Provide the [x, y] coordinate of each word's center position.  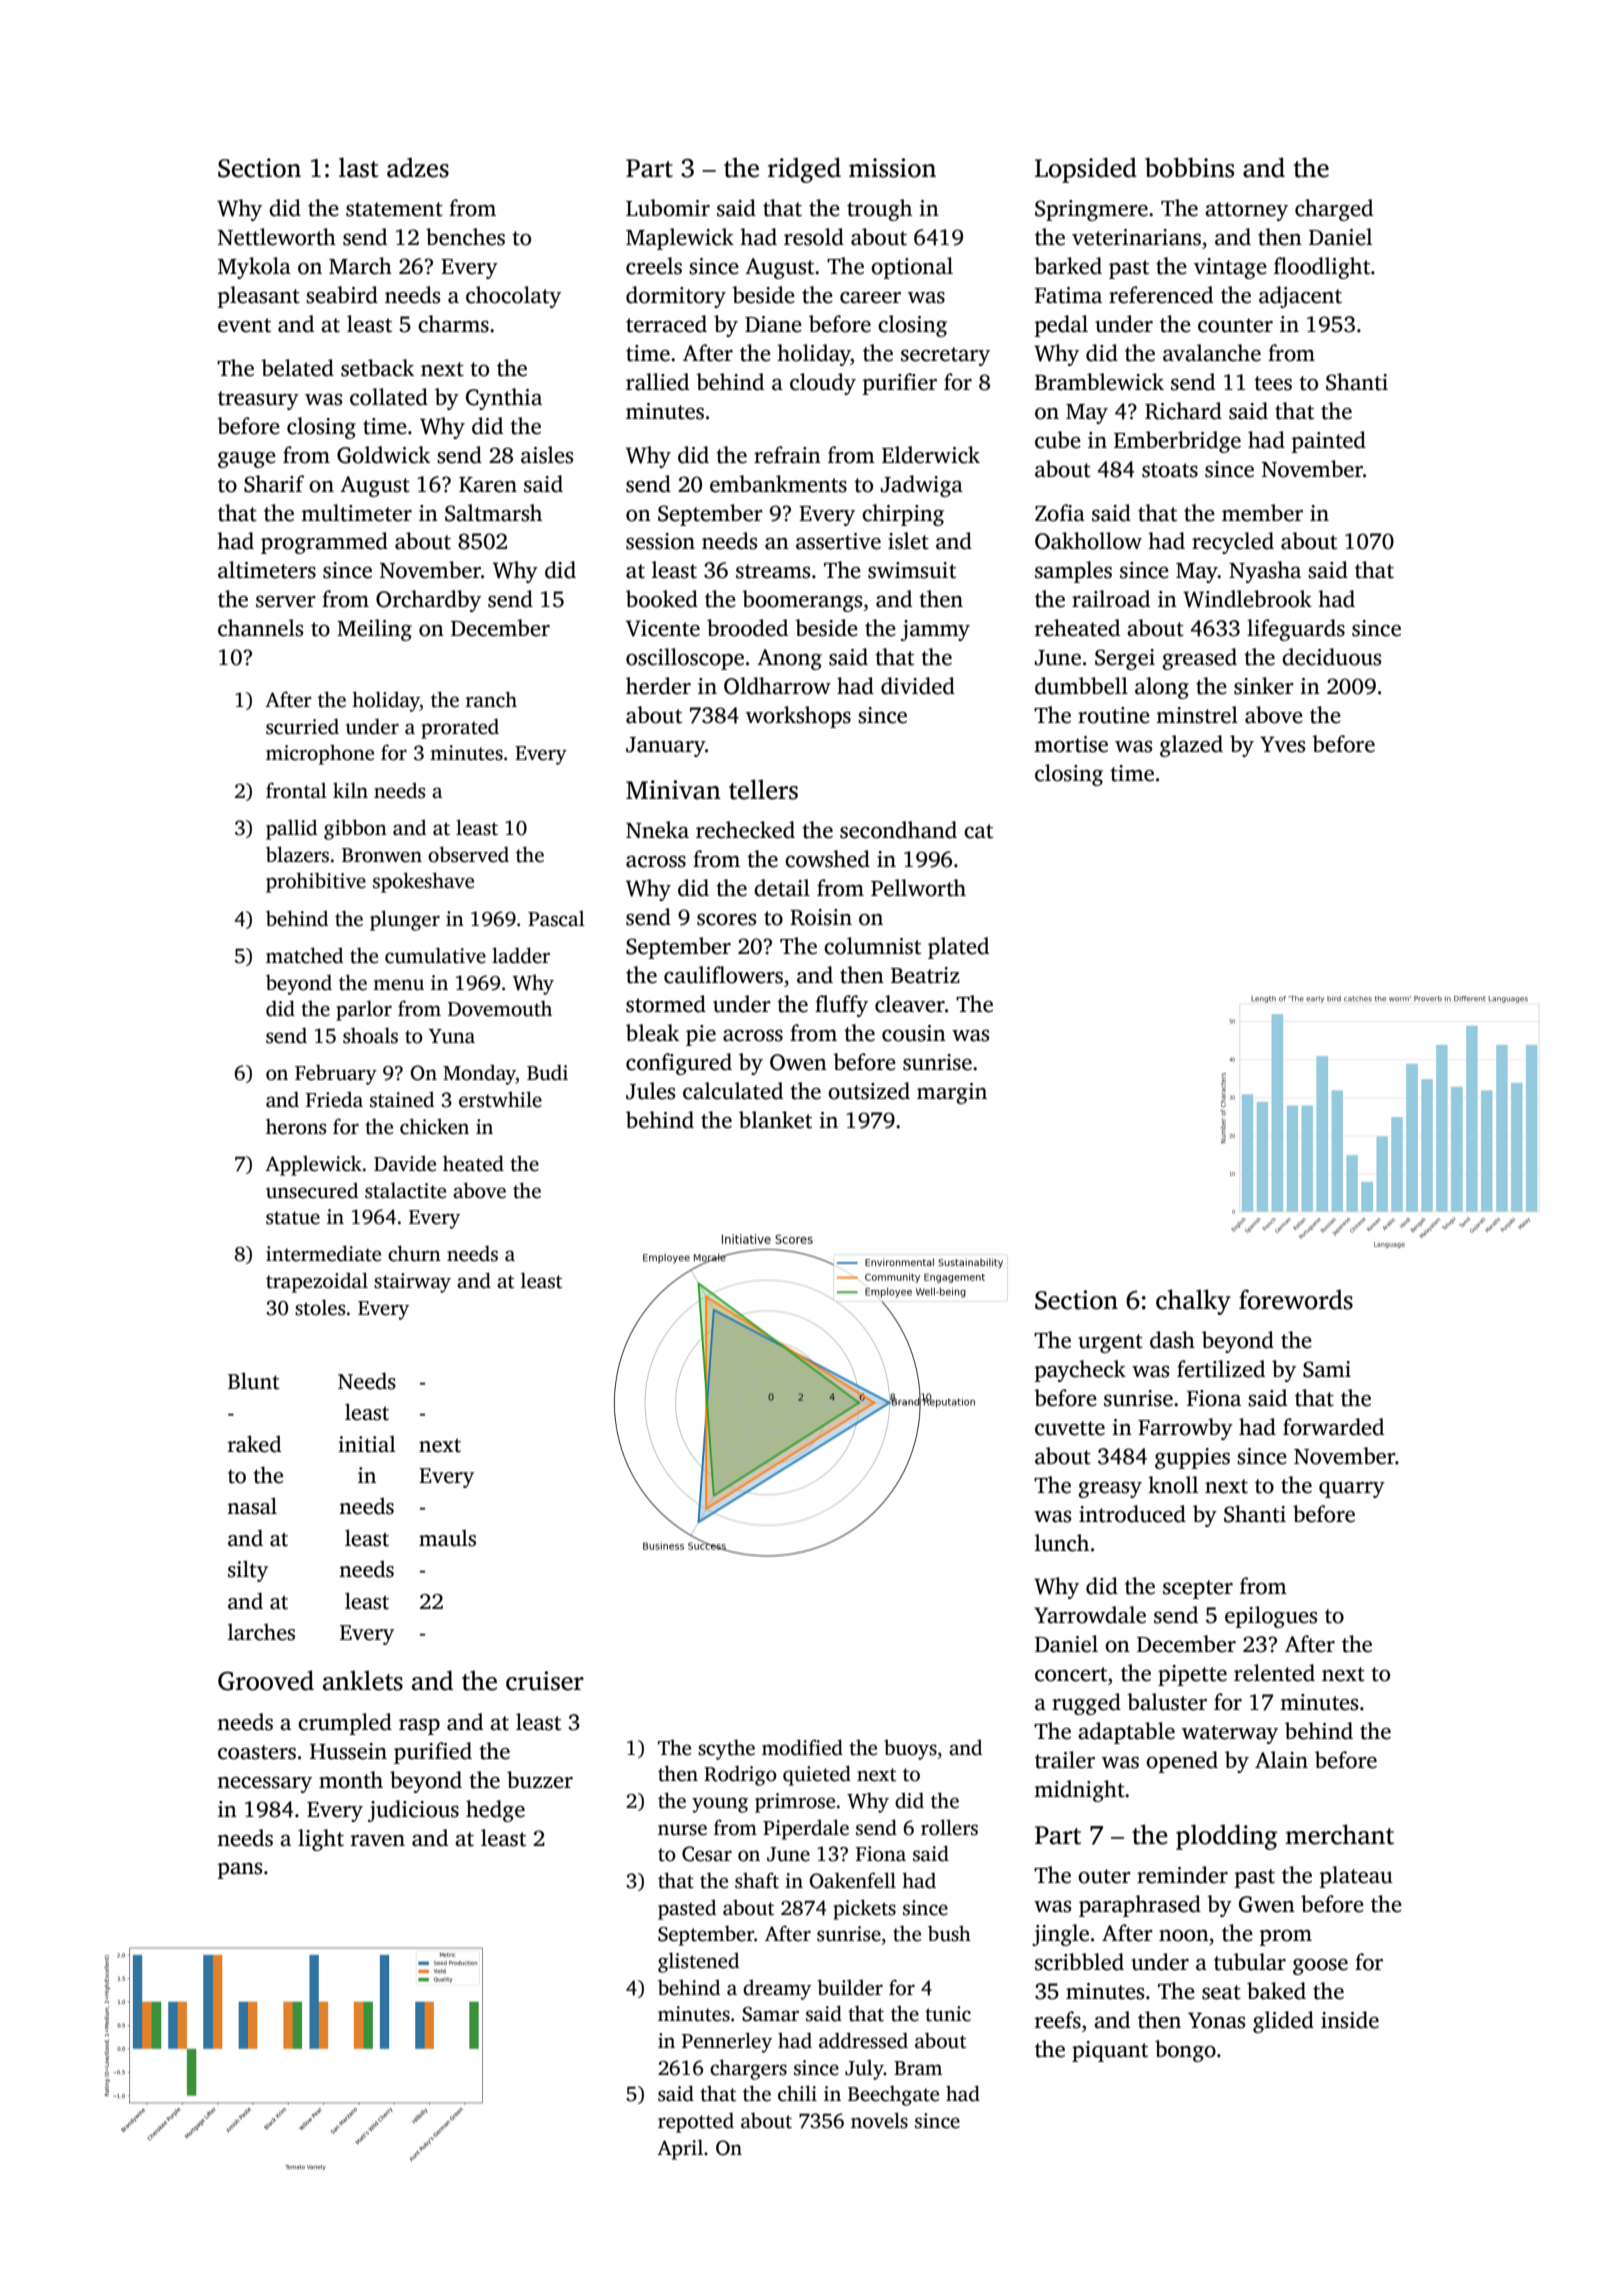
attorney [1246, 211]
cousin [914, 1033]
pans [239, 1871]
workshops [798, 717]
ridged [804, 170]
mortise [1071, 744]
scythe [726, 1749]
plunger [405, 920]
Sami [1327, 1369]
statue [293, 1218]
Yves [1282, 744]
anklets [363, 1680]
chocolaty [513, 297]
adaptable [1126, 1733]
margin [952, 1093]
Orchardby [428, 601]
